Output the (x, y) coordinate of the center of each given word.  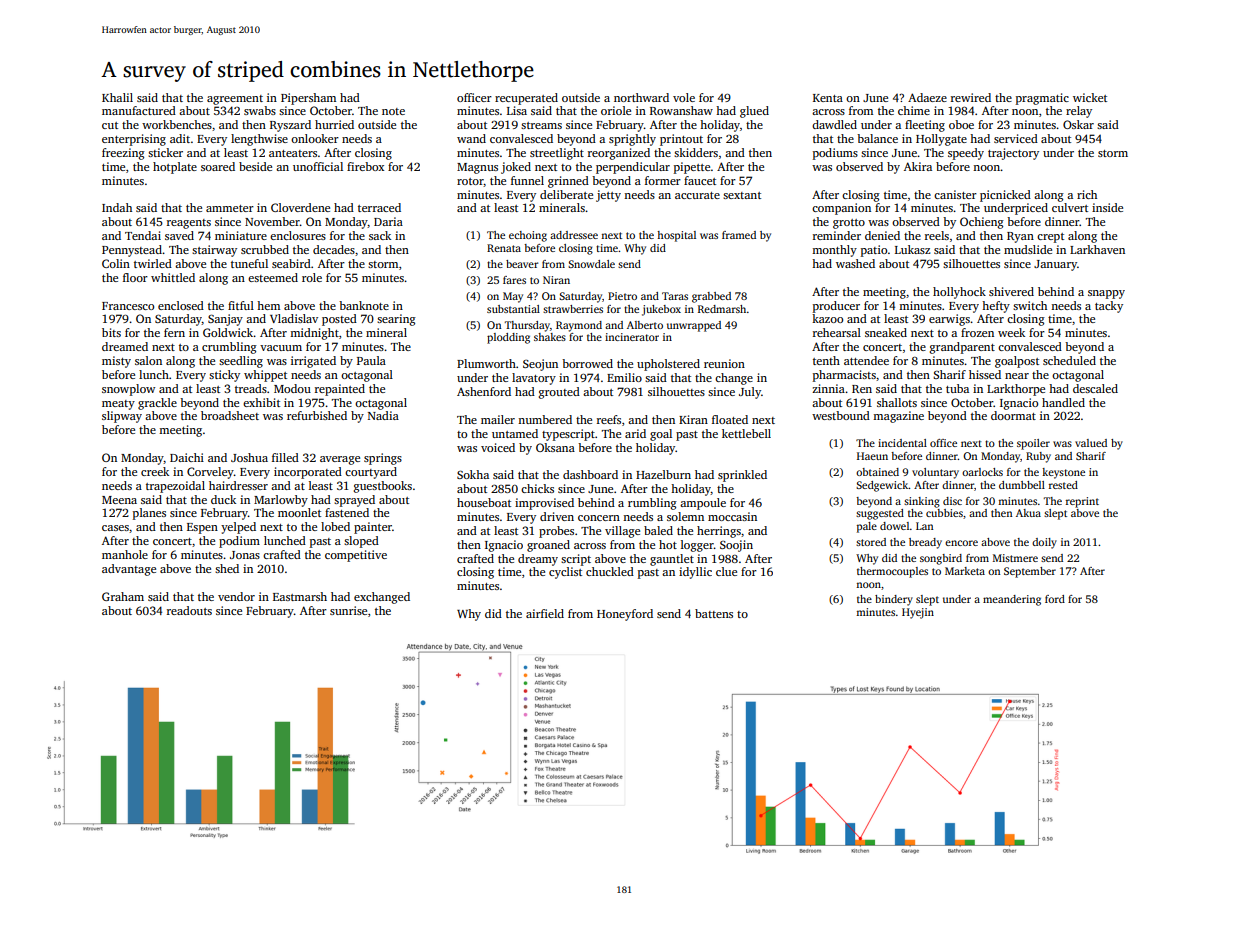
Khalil (117, 97)
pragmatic (1042, 99)
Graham (123, 596)
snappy (1106, 294)
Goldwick (228, 332)
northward (641, 97)
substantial (513, 309)
